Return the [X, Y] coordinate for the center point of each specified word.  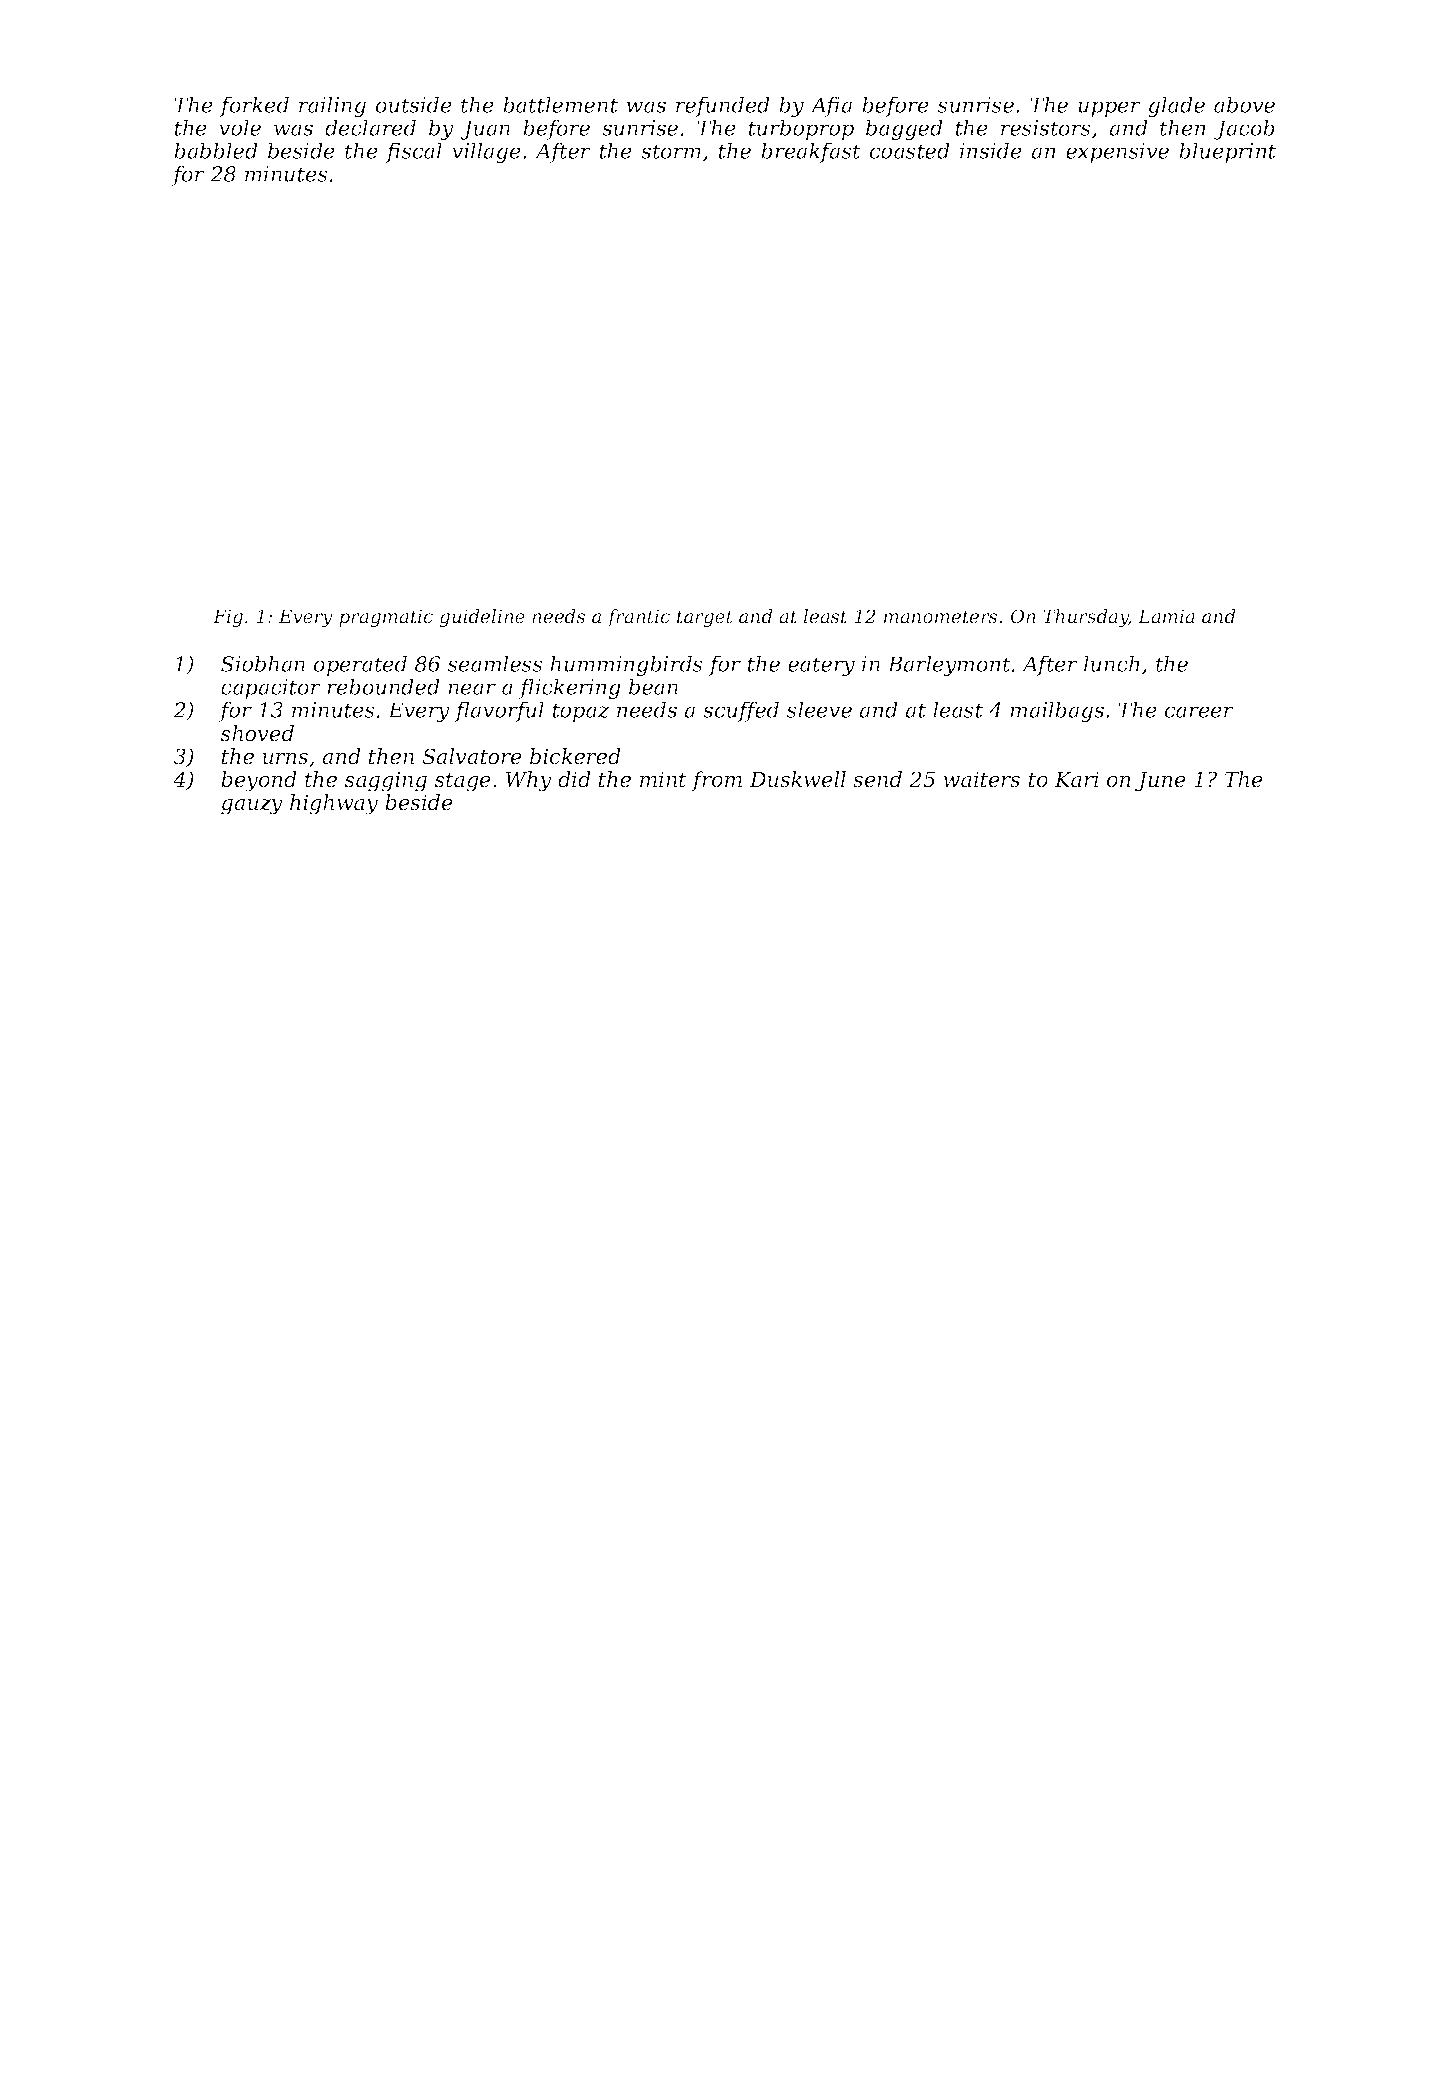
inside [991, 150]
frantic [638, 618]
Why [529, 781]
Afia [831, 106]
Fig [228, 618]
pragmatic [386, 618]
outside [414, 104]
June [1160, 782]
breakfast [811, 152]
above [1244, 104]
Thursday [1086, 618]
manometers [940, 617]
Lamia [1166, 616]
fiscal [413, 152]
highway [334, 804]
